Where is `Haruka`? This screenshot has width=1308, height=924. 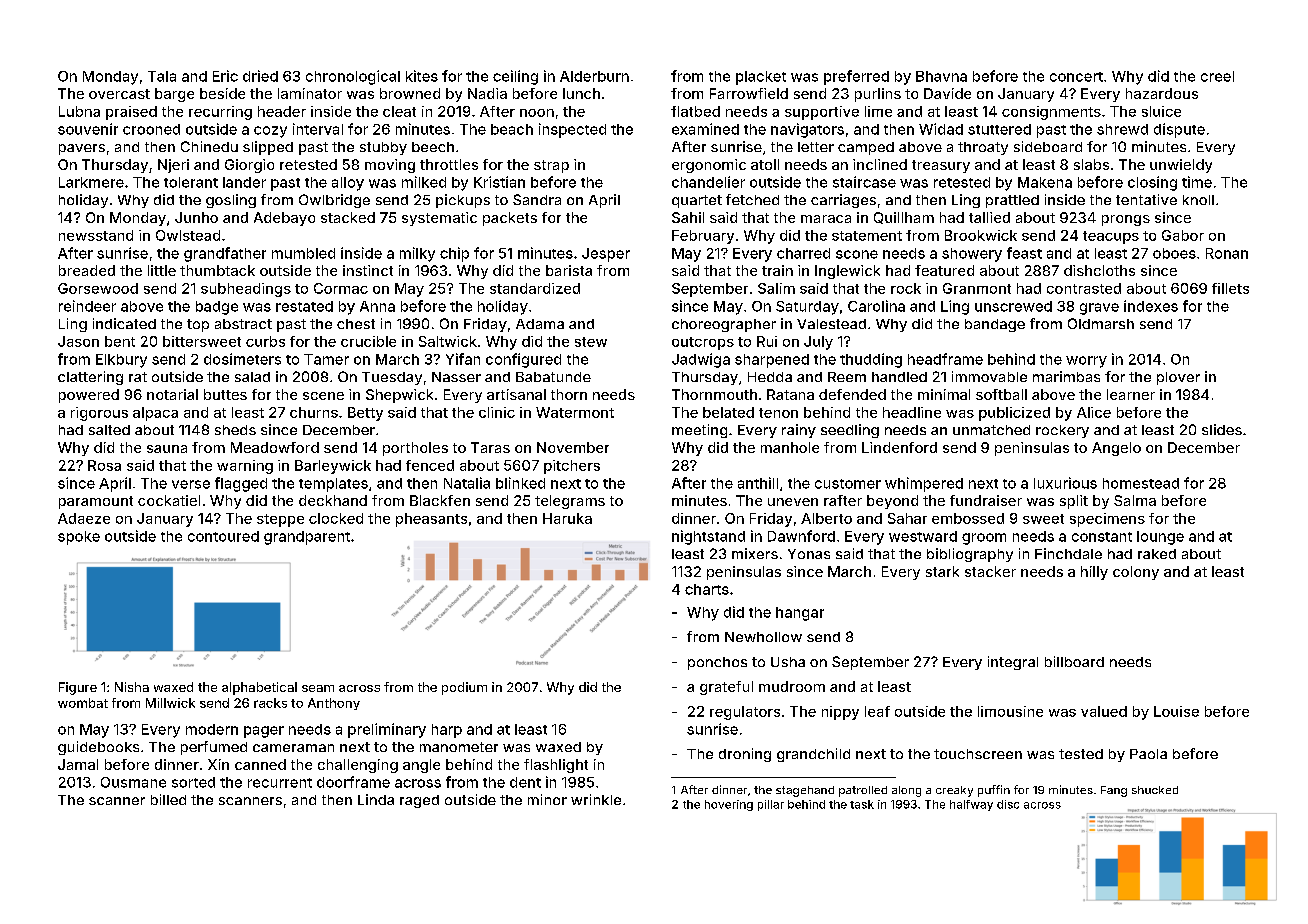 Haruka is located at coordinates (567, 518).
